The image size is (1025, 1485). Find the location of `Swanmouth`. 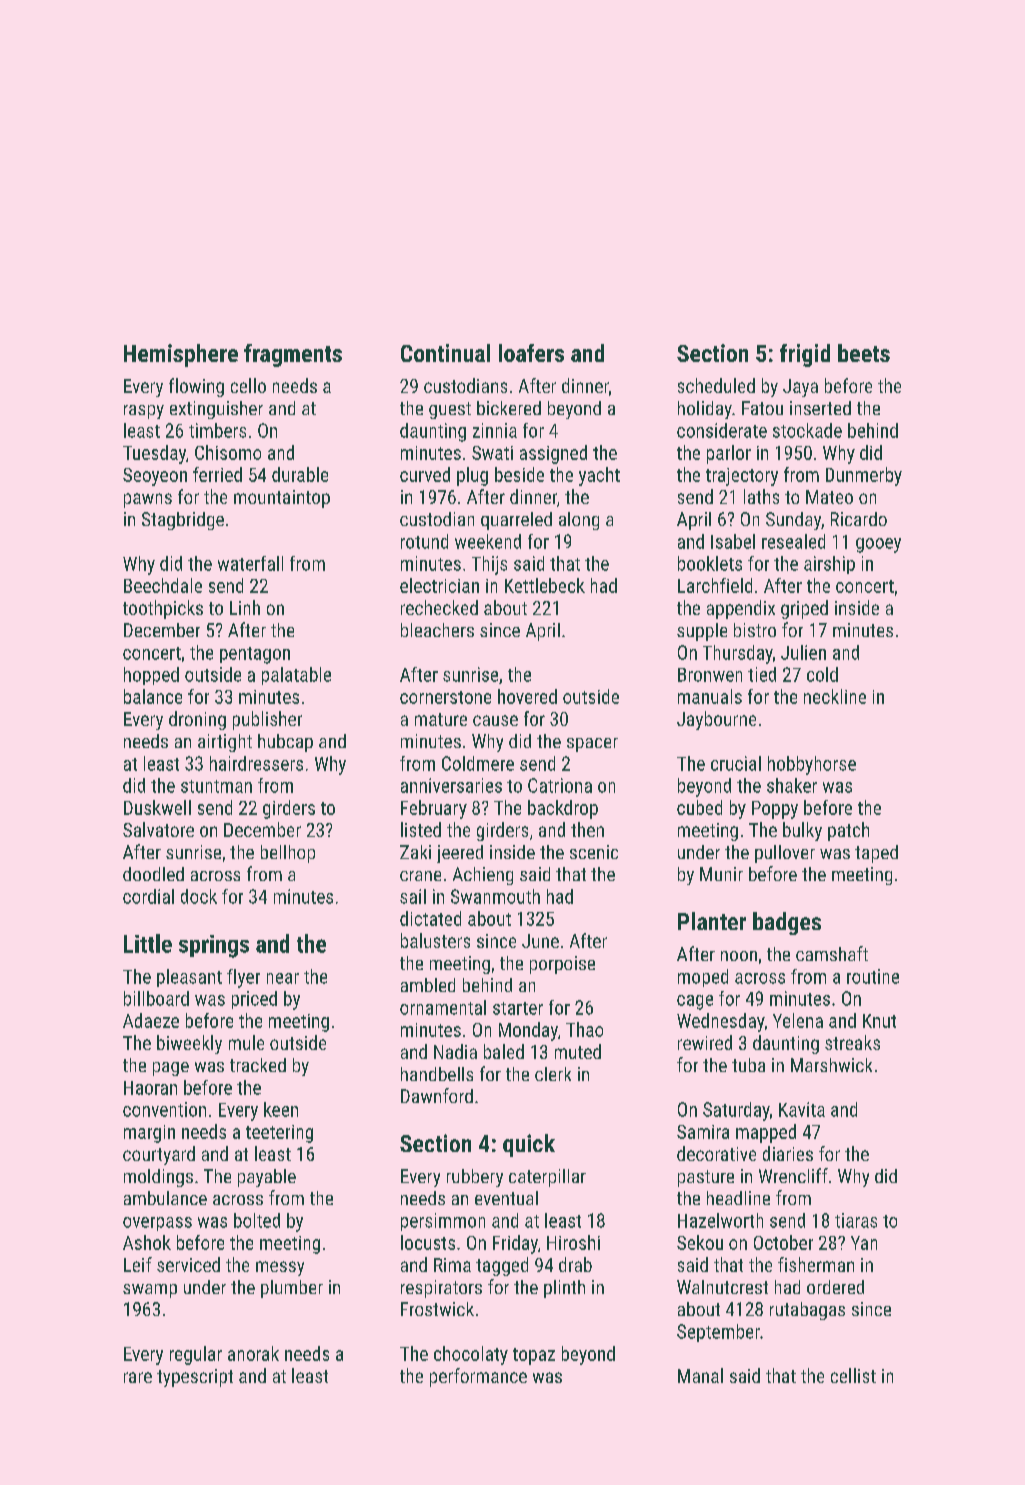

Swanmouth is located at coordinates (495, 896).
